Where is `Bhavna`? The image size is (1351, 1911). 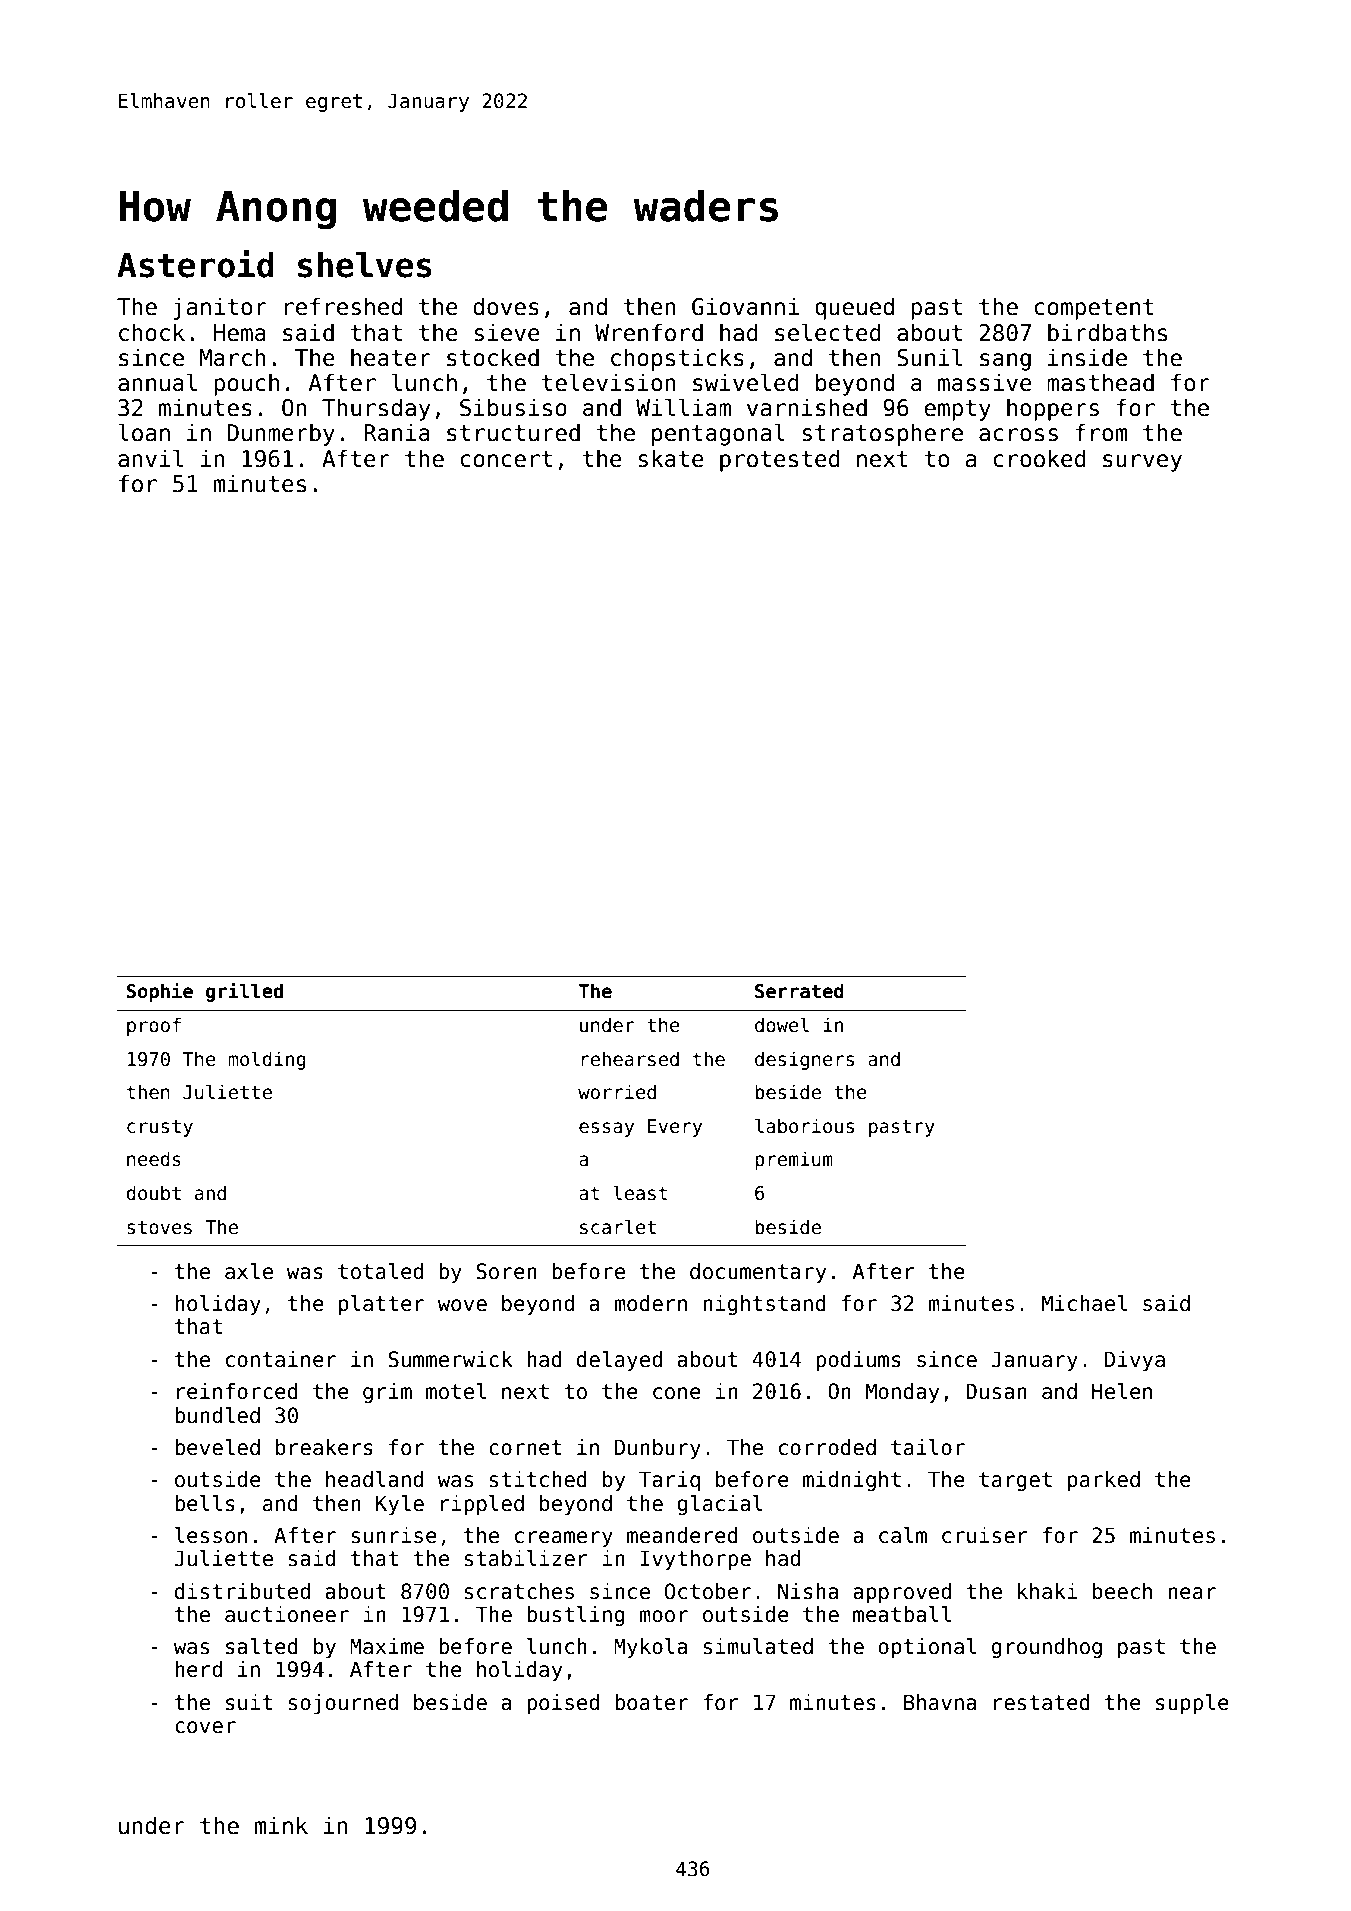
Bhavna is located at coordinates (940, 1702).
